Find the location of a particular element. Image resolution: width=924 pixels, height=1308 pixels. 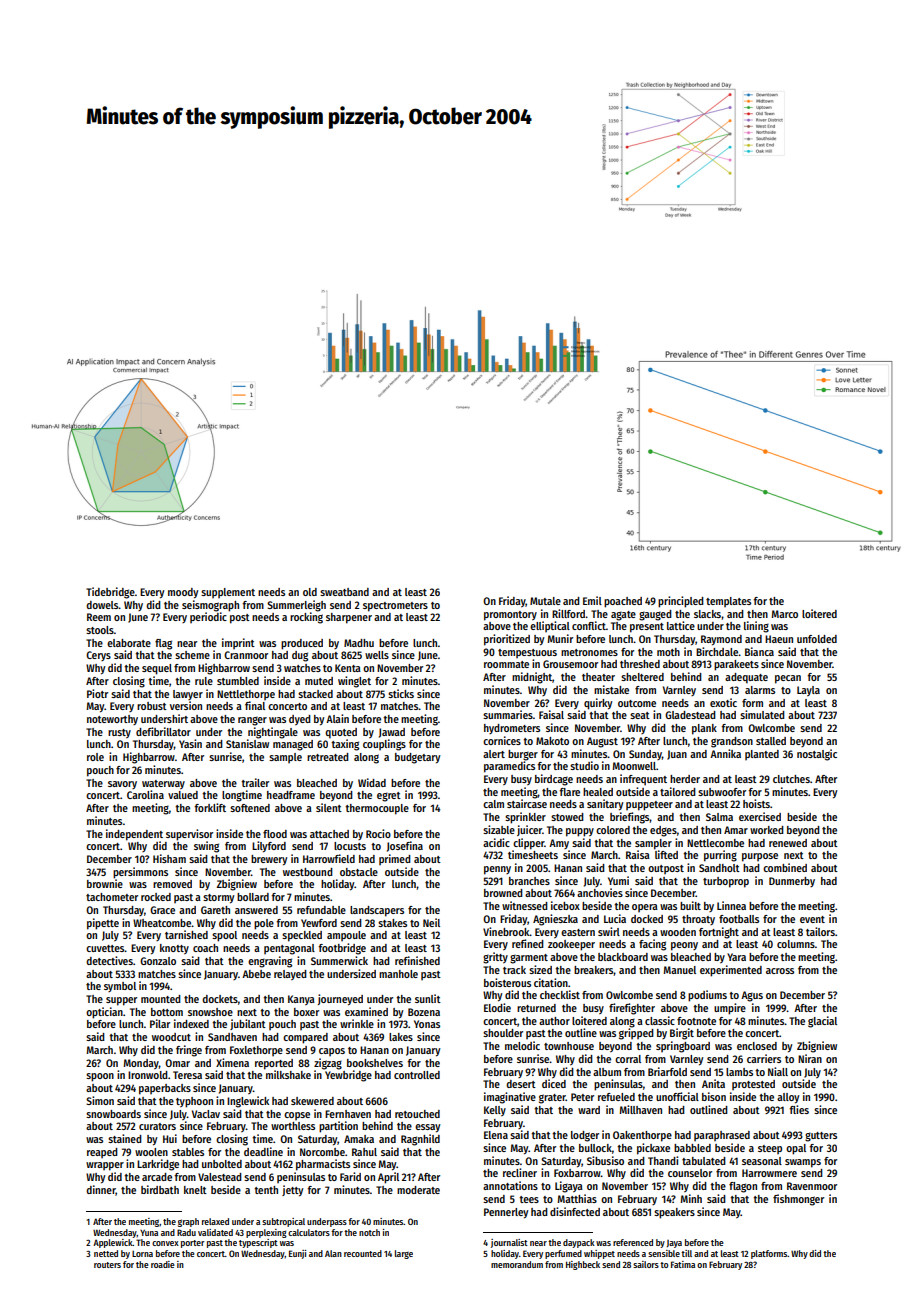

enclosed is located at coordinates (757, 1046).
